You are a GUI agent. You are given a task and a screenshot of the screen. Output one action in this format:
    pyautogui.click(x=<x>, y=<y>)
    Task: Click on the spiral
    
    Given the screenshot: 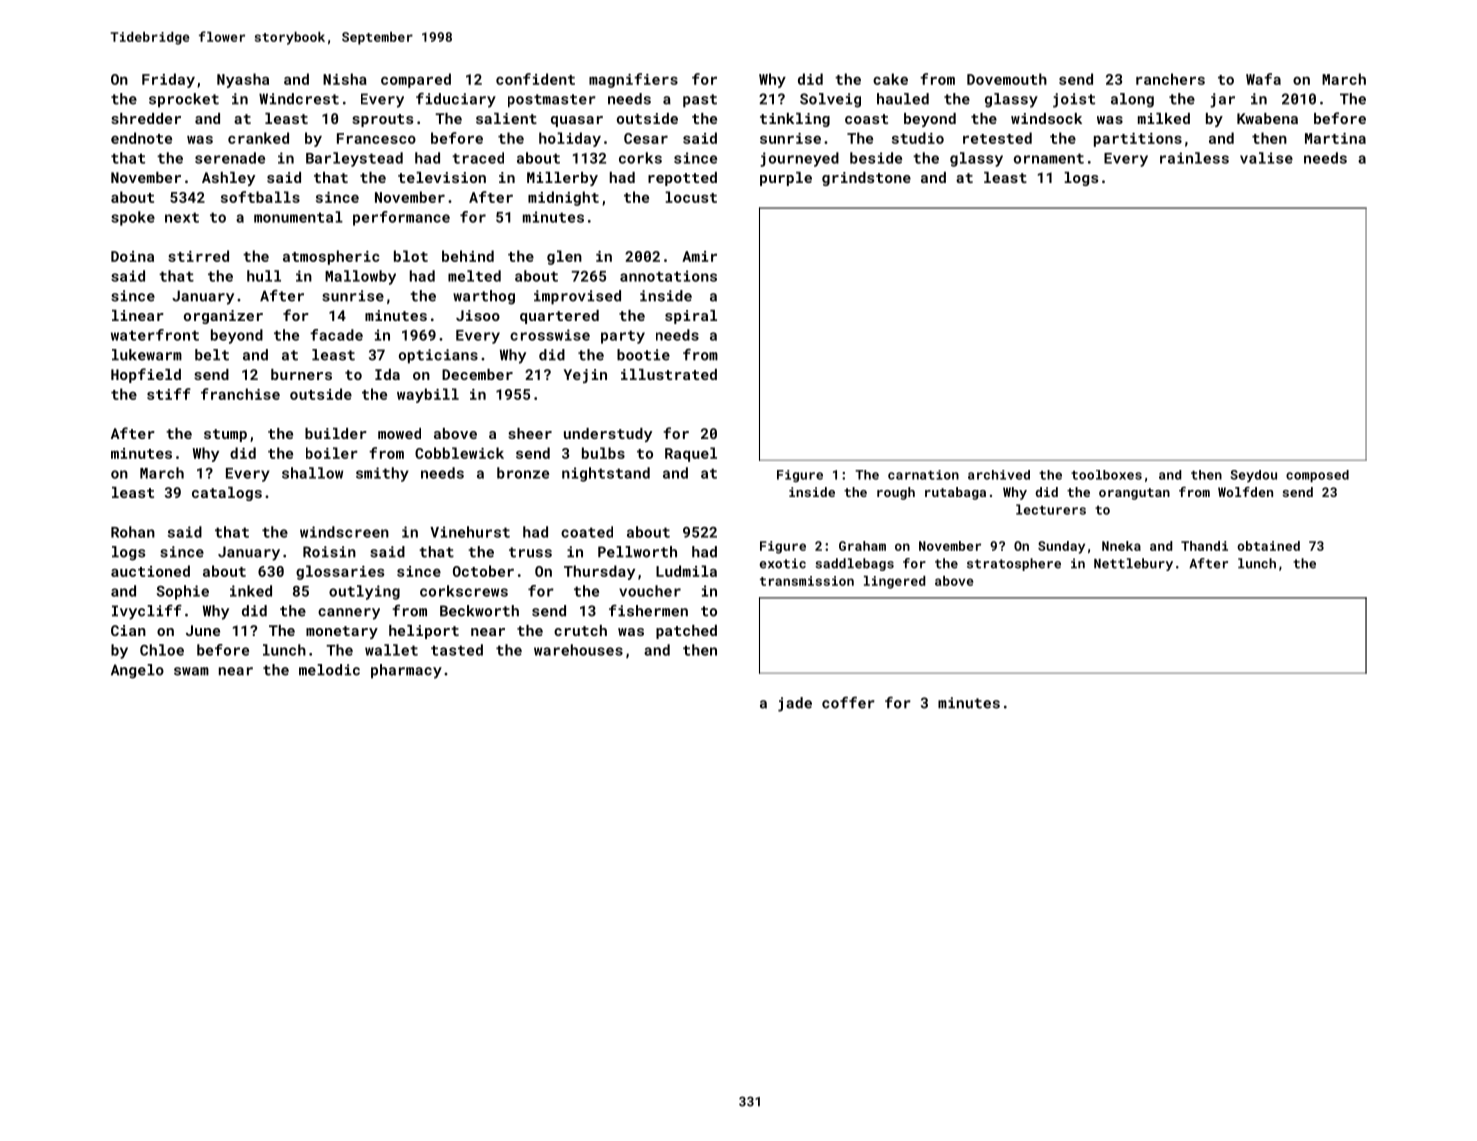 What is the action you would take?
    pyautogui.click(x=691, y=317)
